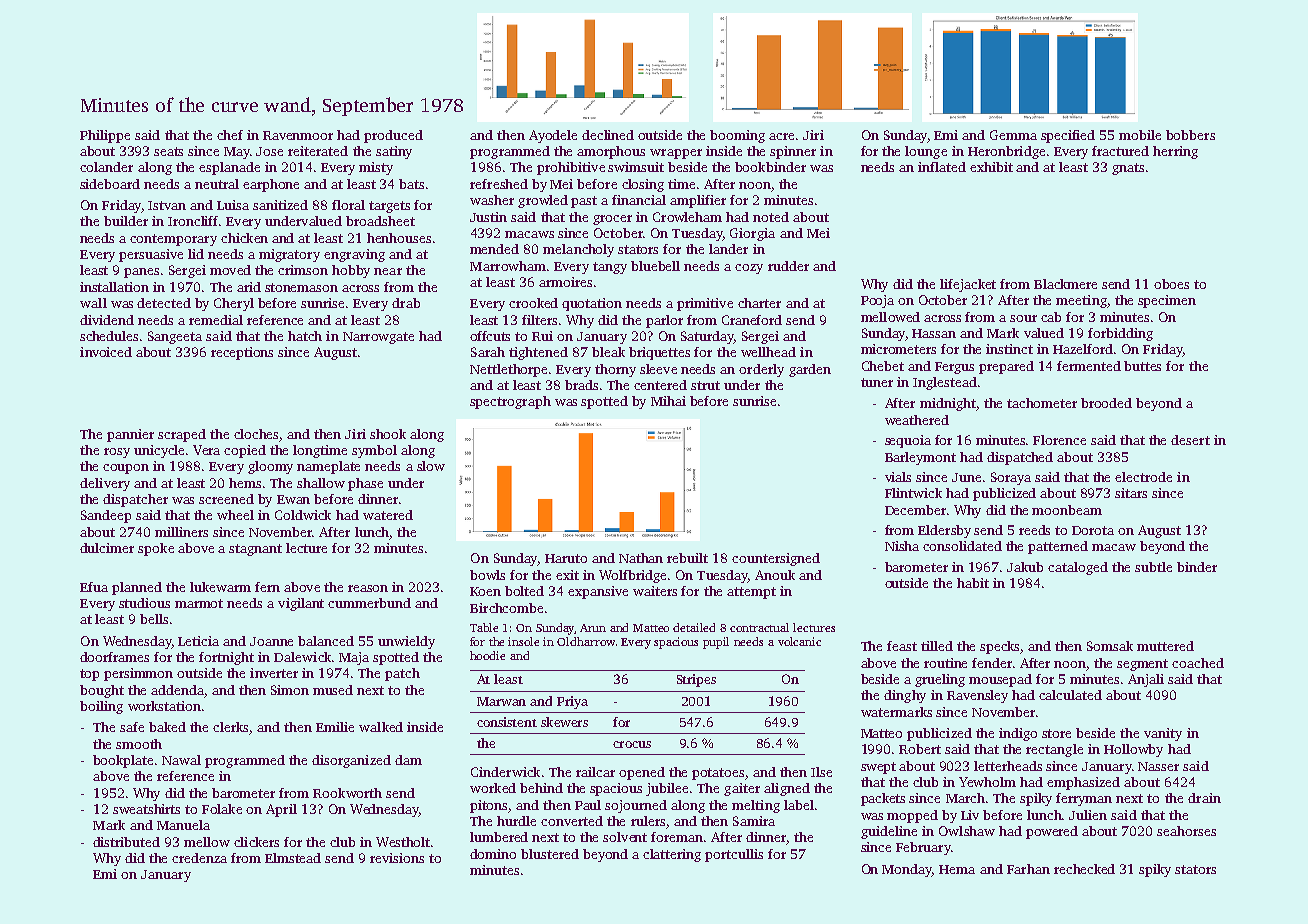 This image has width=1308, height=924. Describe the element at coordinates (110, 184) in the image. I see `sideboard` at that location.
